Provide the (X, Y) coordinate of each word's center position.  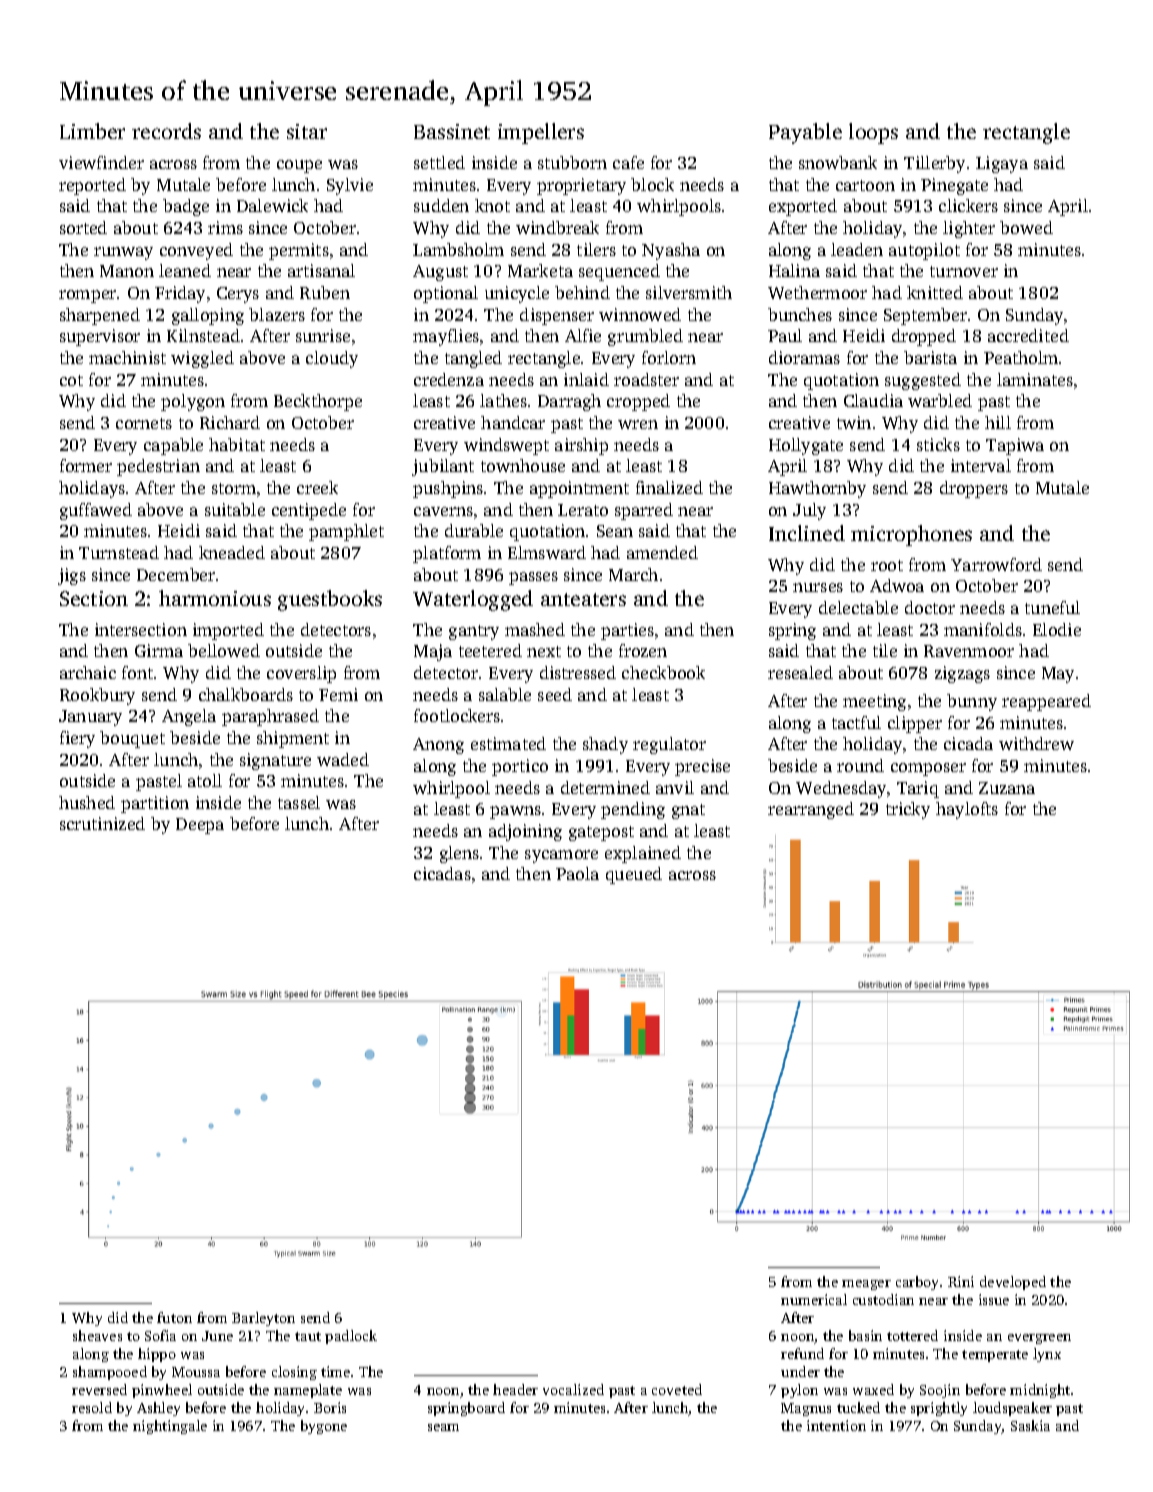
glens (459, 854)
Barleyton (263, 1319)
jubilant (443, 467)
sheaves (97, 1335)
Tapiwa (1015, 446)
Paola (577, 873)
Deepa (200, 826)
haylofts (967, 810)
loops (873, 133)
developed (1013, 1283)
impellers (541, 133)
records (166, 131)
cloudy (332, 359)
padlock (351, 1337)
